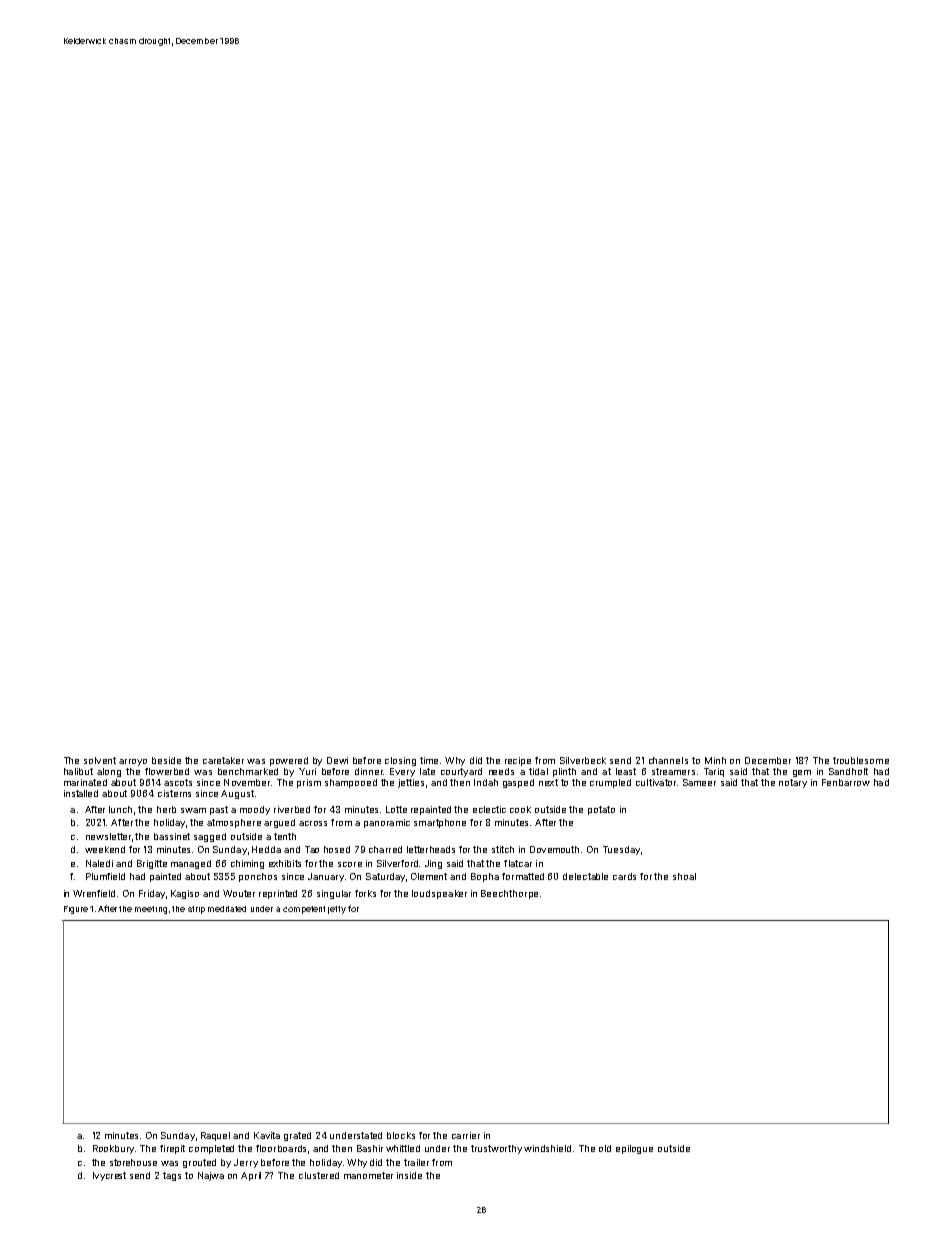  I want to click on shoal, so click(684, 876).
